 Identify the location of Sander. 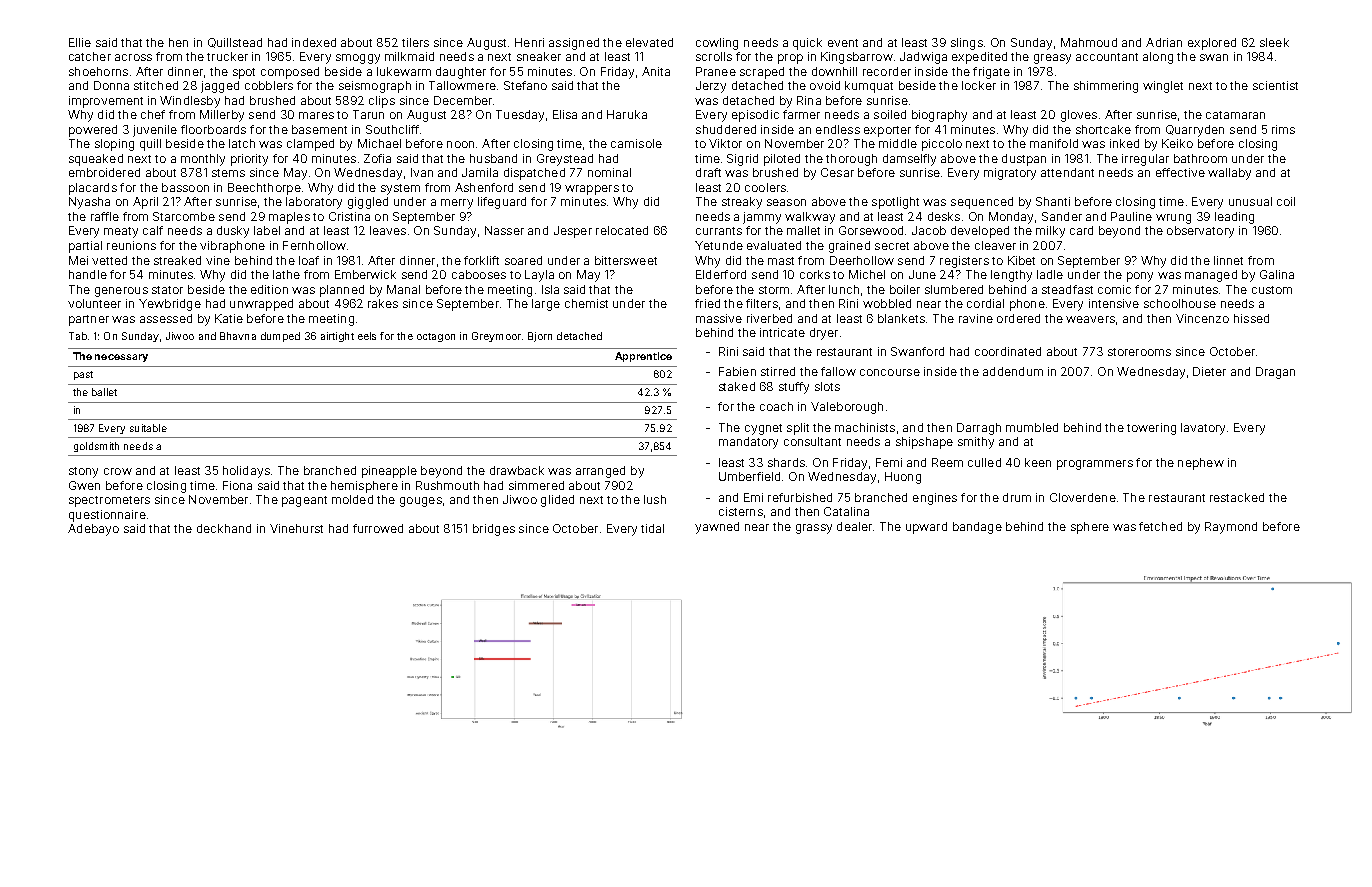
(1062, 216).
